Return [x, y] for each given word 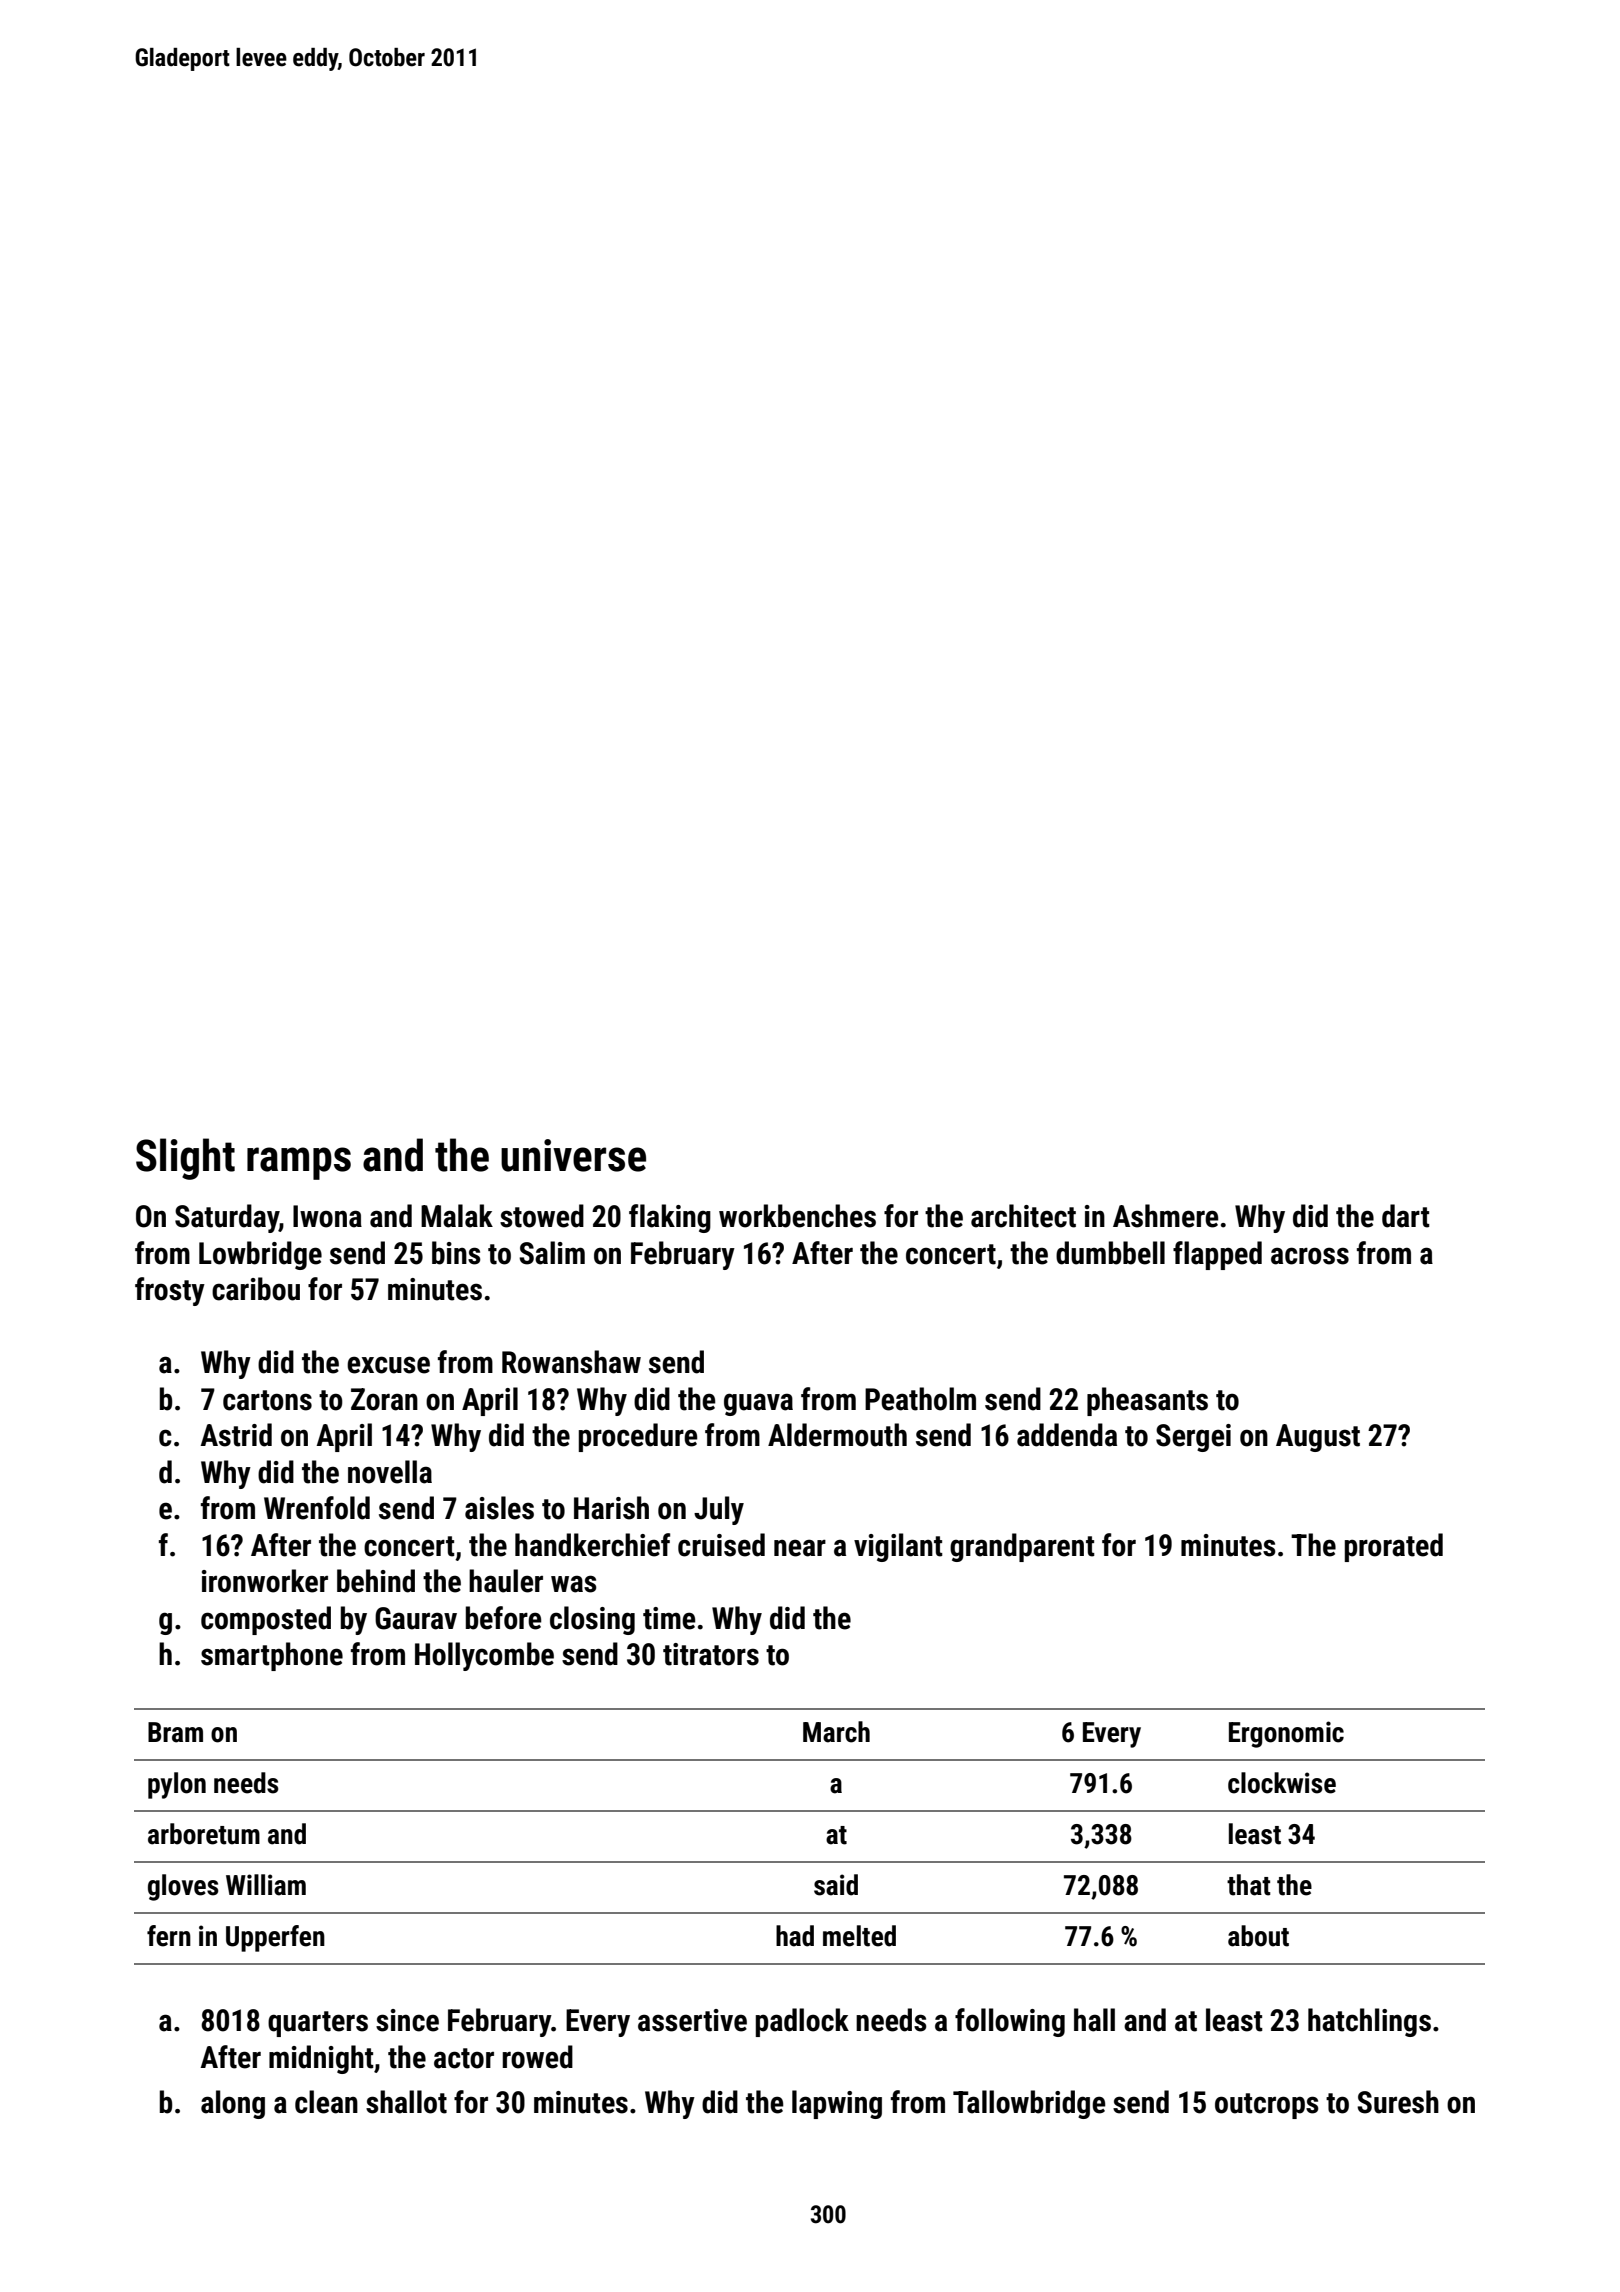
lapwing [837, 2104]
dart [1406, 1216]
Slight [185, 1159]
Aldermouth [837, 1435]
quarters [318, 2024]
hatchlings [1369, 2022]
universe [573, 1155]
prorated [1394, 1547]
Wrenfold [317, 1508]
